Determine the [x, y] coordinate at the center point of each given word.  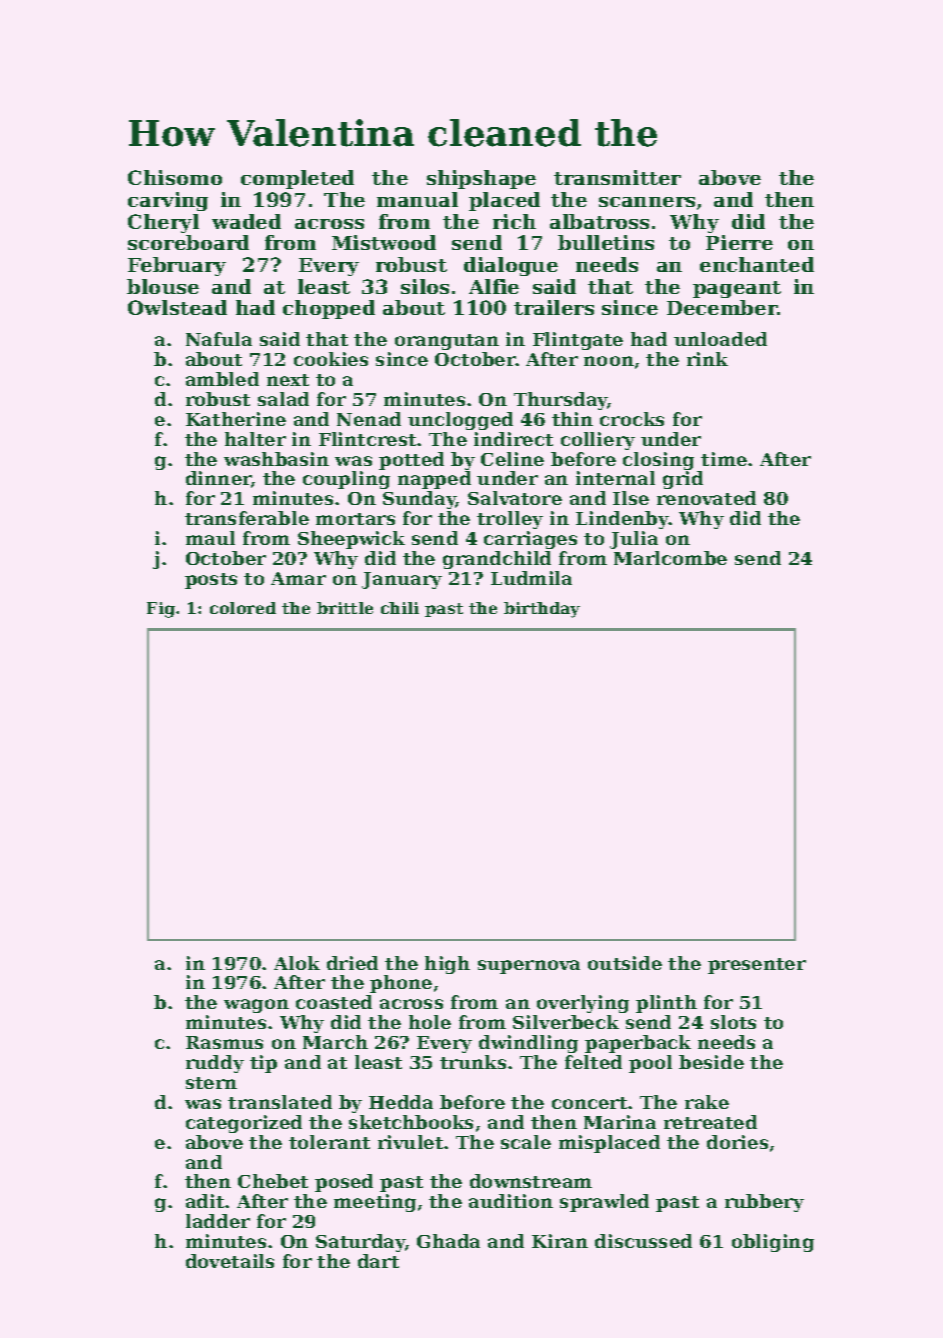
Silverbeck [566, 1022]
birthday [542, 610]
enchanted [757, 264]
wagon [256, 1006]
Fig [161, 610]
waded [246, 221]
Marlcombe [670, 558]
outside [625, 963]
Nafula [219, 339]
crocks [632, 419]
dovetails [230, 1261]
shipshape [481, 179]
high [447, 965]
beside [711, 1062]
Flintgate [578, 341]
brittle [345, 608]
